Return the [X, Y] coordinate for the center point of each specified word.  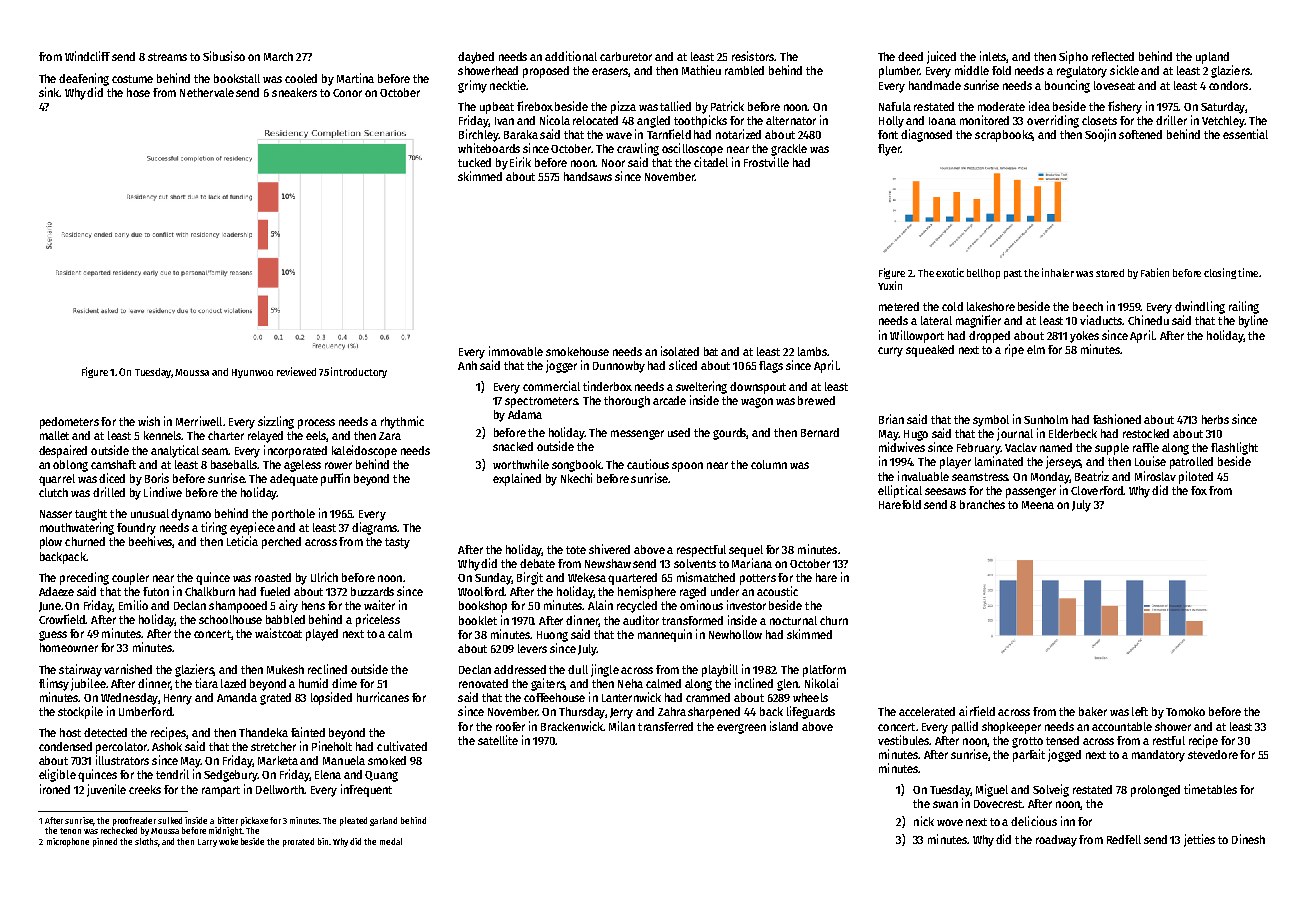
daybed [476, 58]
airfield [977, 711]
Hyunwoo [252, 373]
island [784, 726]
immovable [516, 351]
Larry [207, 843]
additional [571, 56]
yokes [1084, 337]
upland [1212, 58]
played [322, 635]
